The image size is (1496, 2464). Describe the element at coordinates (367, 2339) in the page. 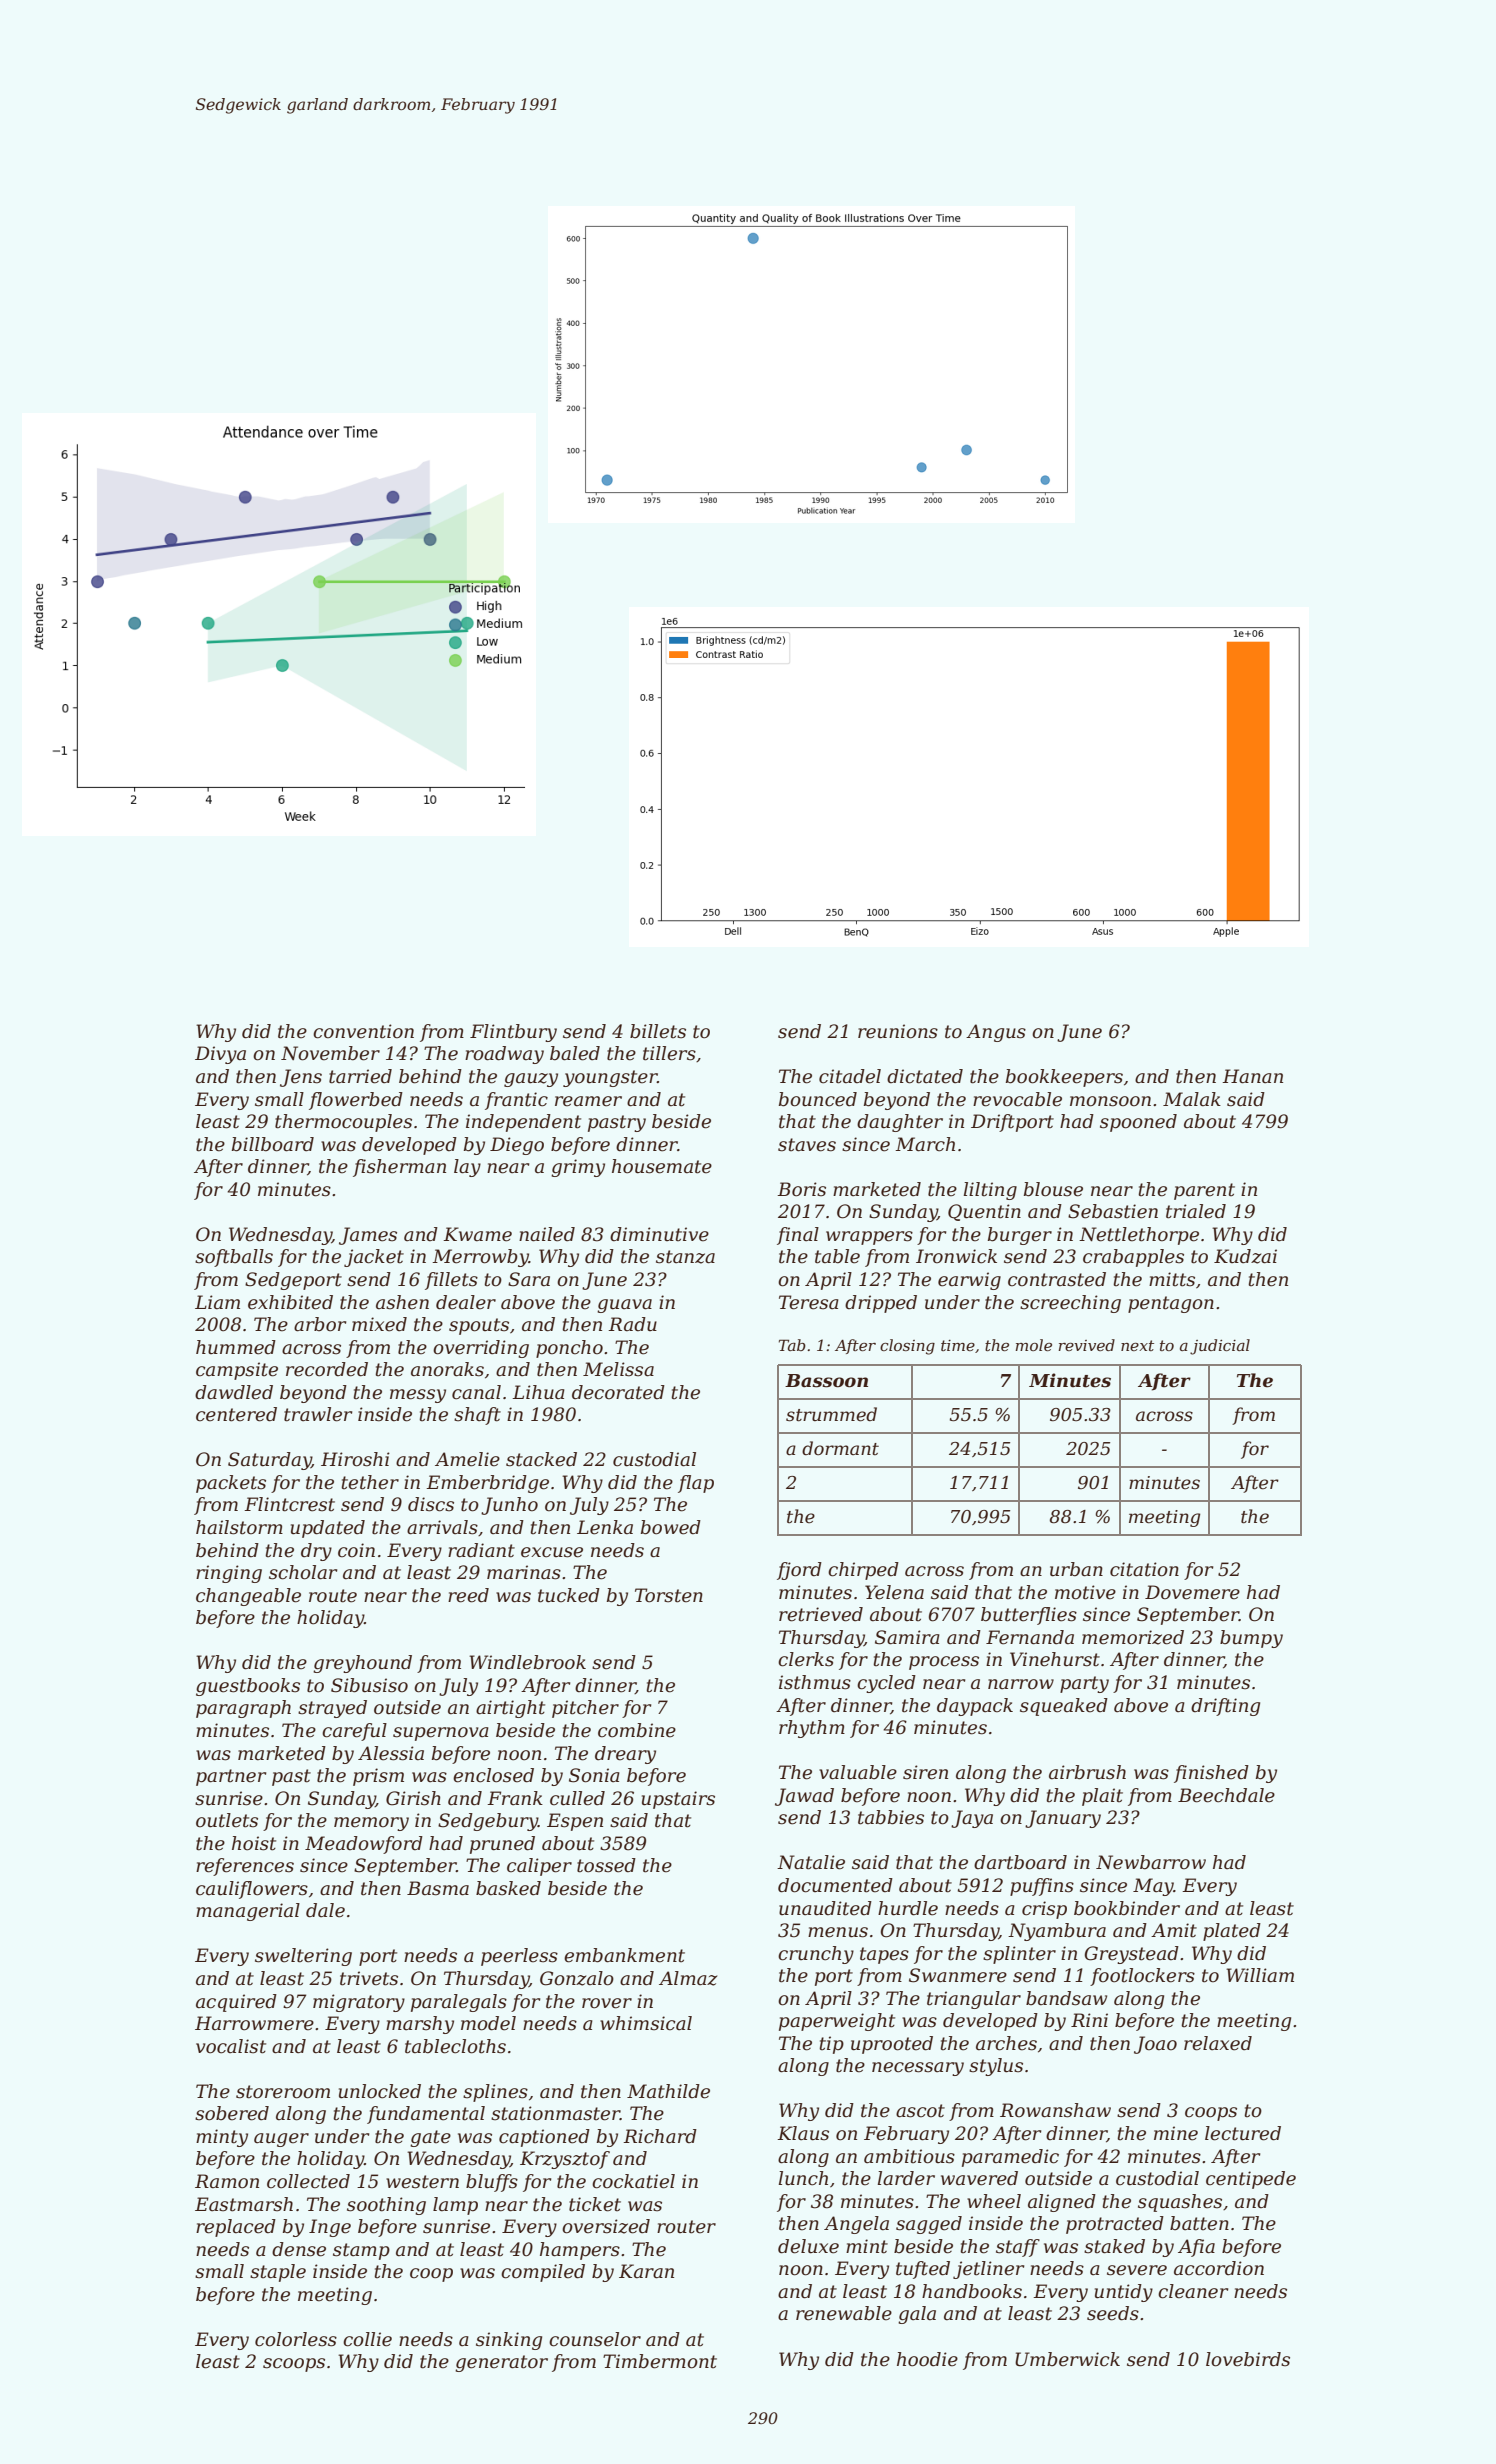

I see `collie` at that location.
